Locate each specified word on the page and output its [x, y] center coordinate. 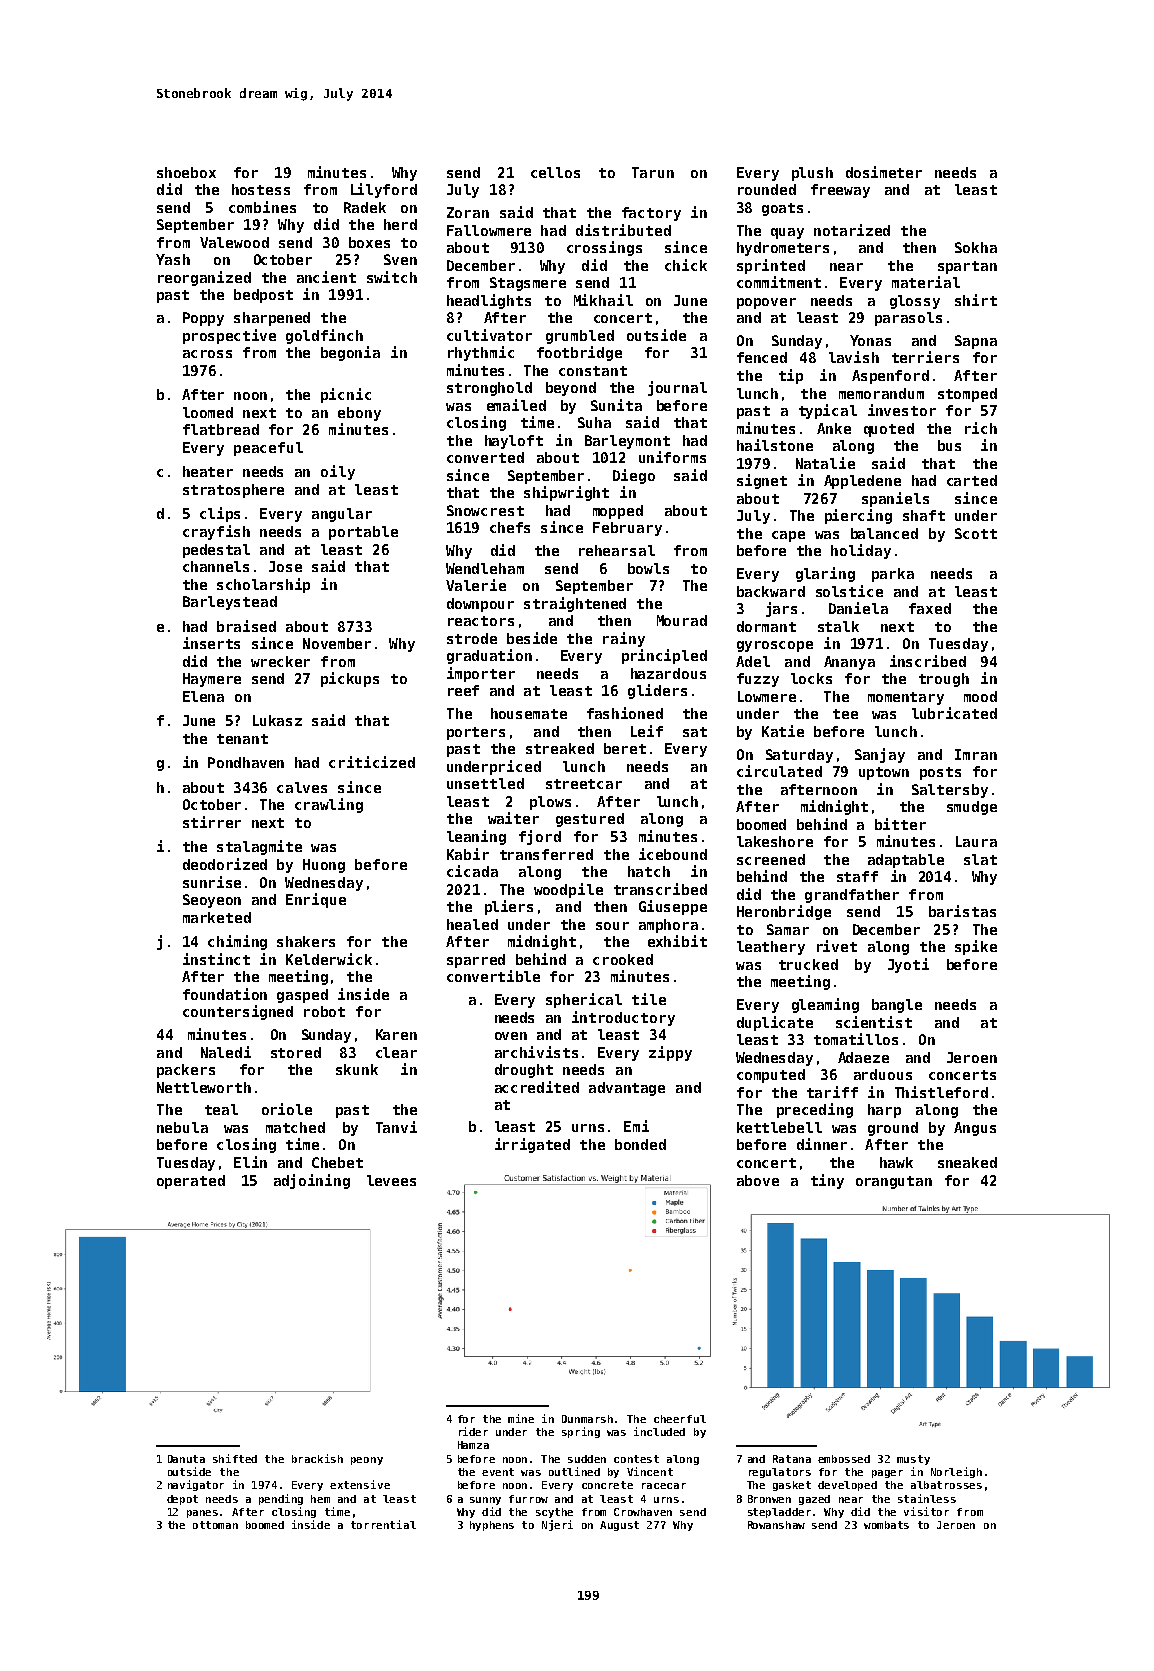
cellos [555, 172]
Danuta [186, 1459]
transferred [546, 854]
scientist [874, 1022]
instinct [216, 959]
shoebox [186, 172]
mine [521, 1418]
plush [812, 174]
